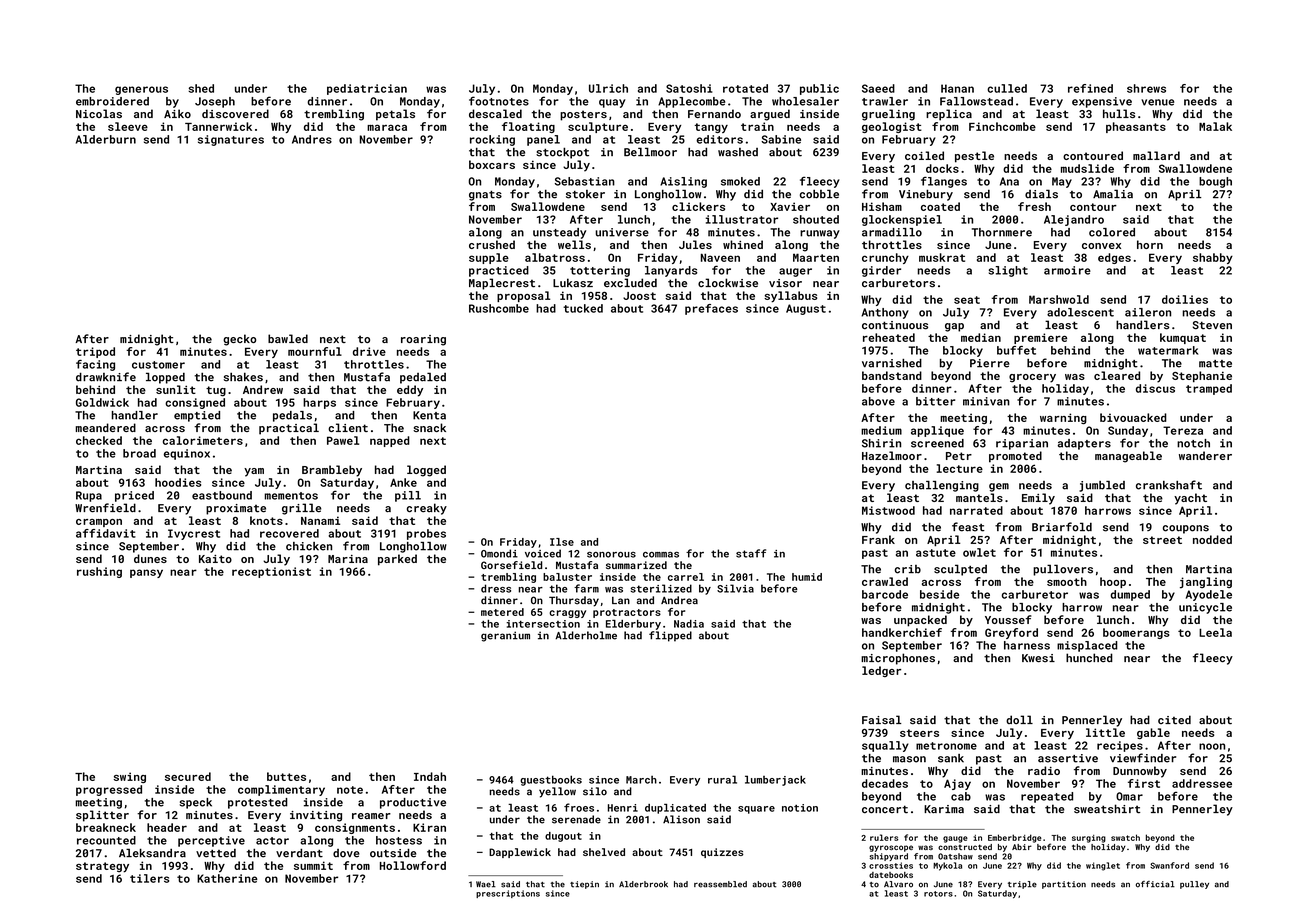 The width and height of the document is (1308, 924). Describe the element at coordinates (1215, 364) in the document. I see `matte` at that location.
